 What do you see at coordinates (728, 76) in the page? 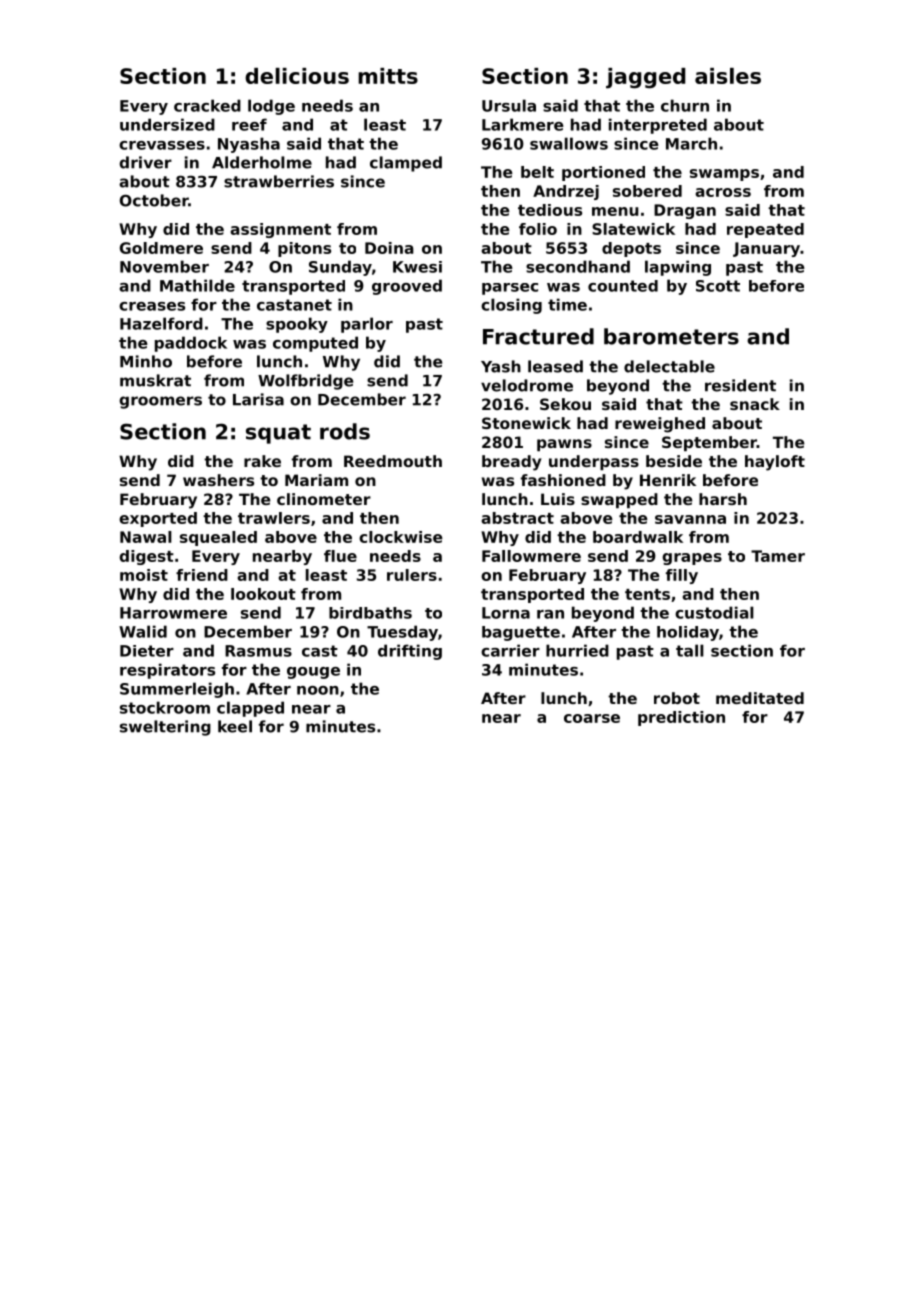
I see `aisles` at bounding box center [728, 76].
